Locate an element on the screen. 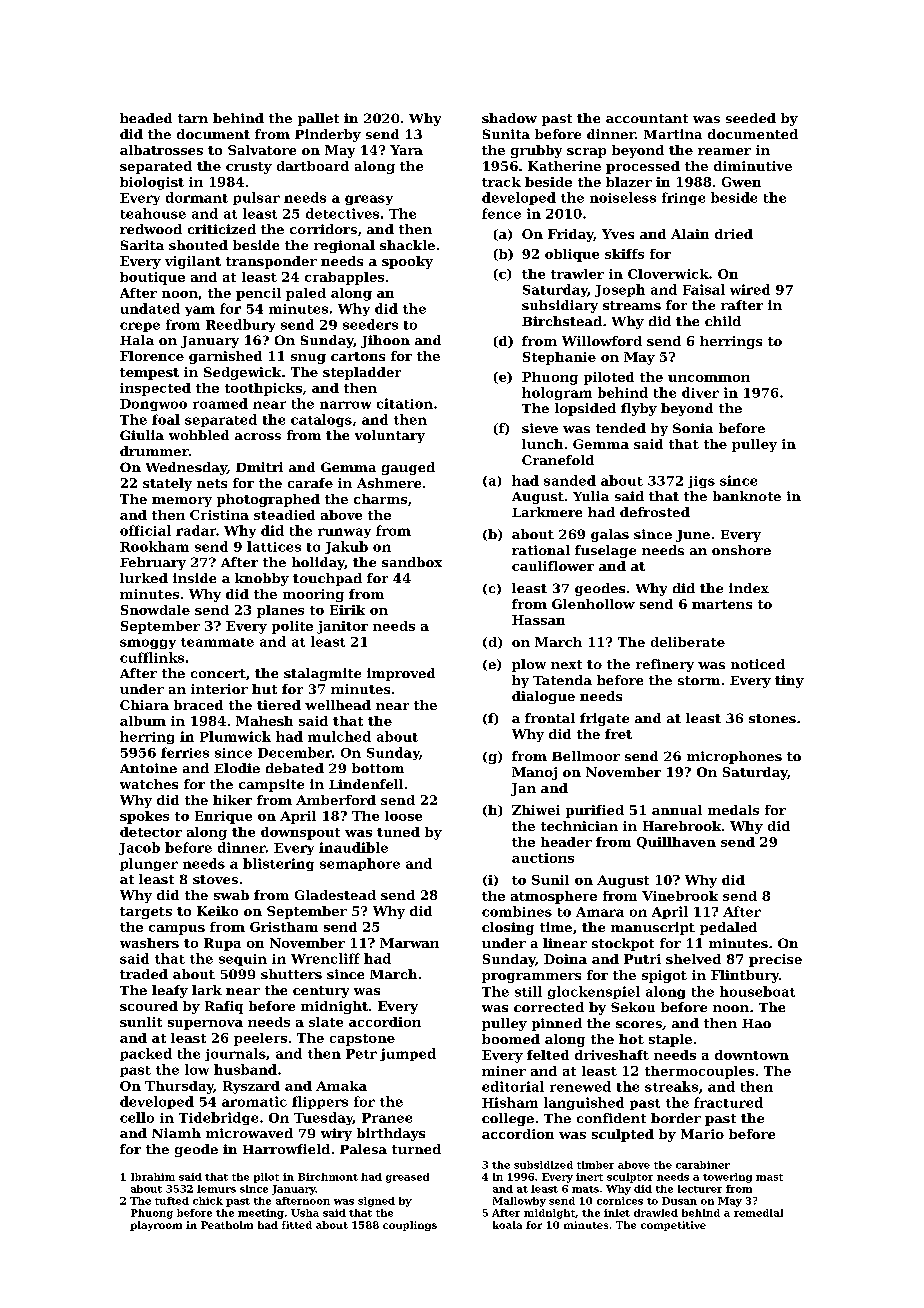  college is located at coordinates (508, 1119).
